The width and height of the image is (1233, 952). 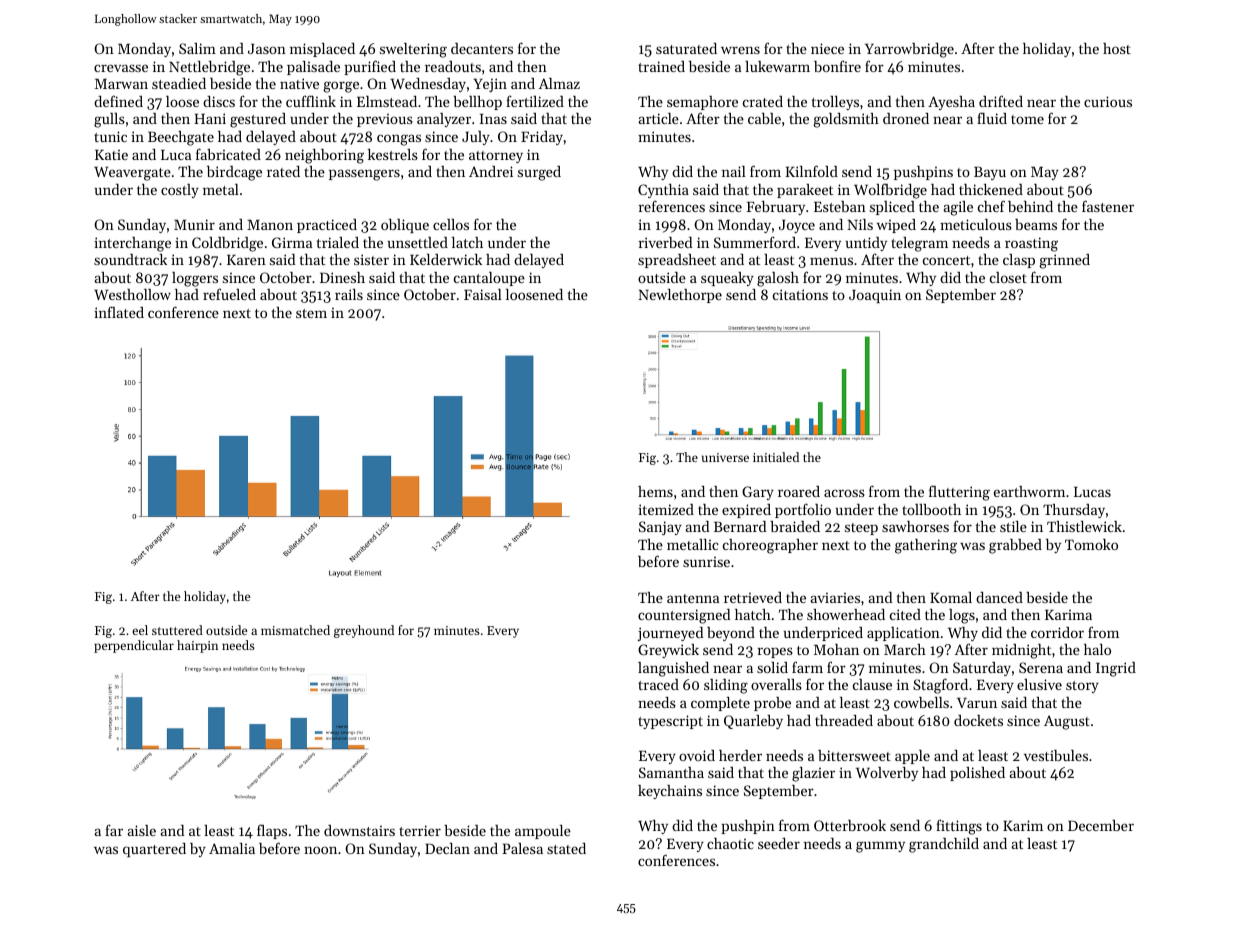 What do you see at coordinates (154, 850) in the image?
I see `quartered` at bounding box center [154, 850].
